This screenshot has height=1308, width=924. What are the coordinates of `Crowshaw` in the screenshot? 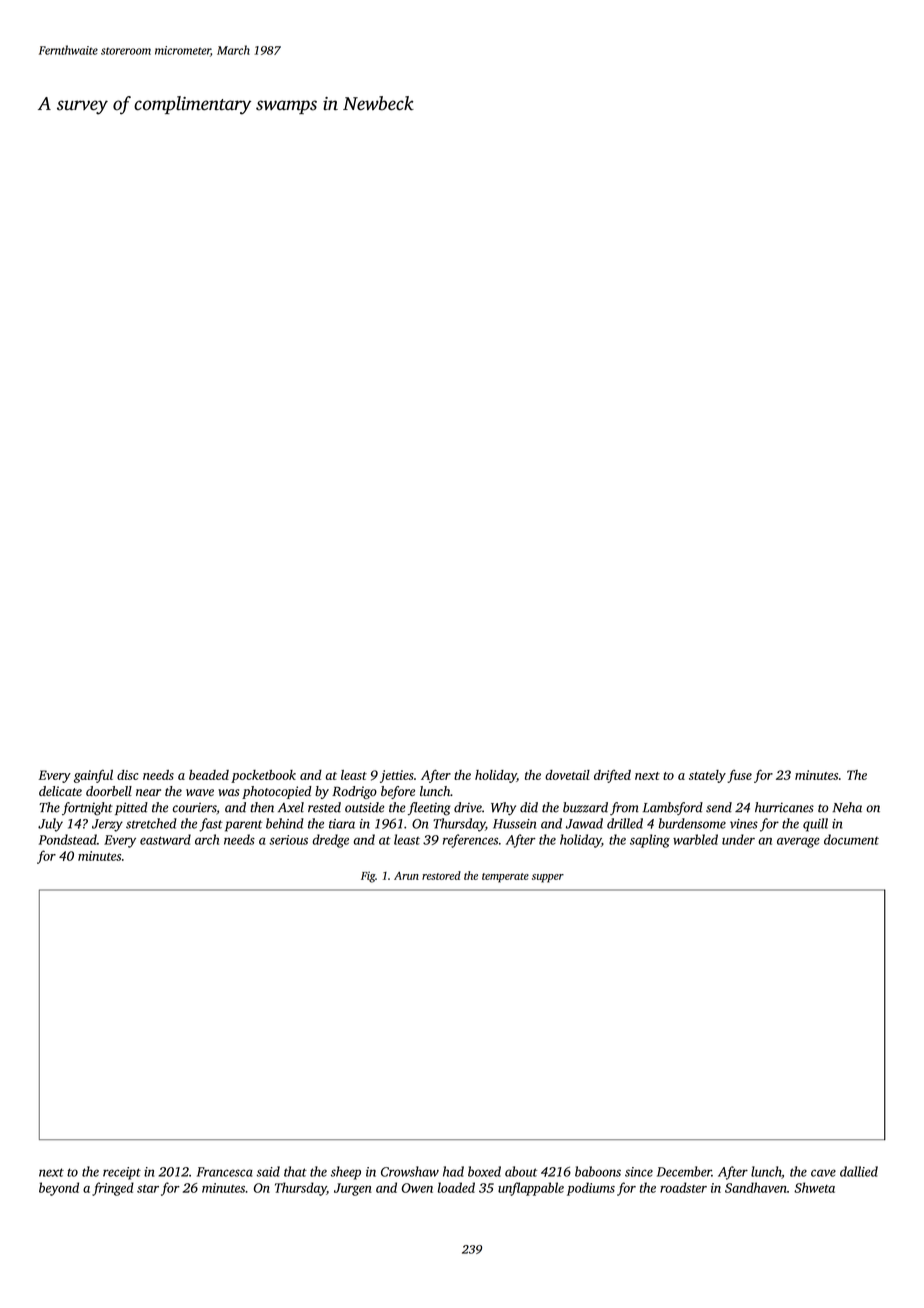 It's located at (410, 1171).
